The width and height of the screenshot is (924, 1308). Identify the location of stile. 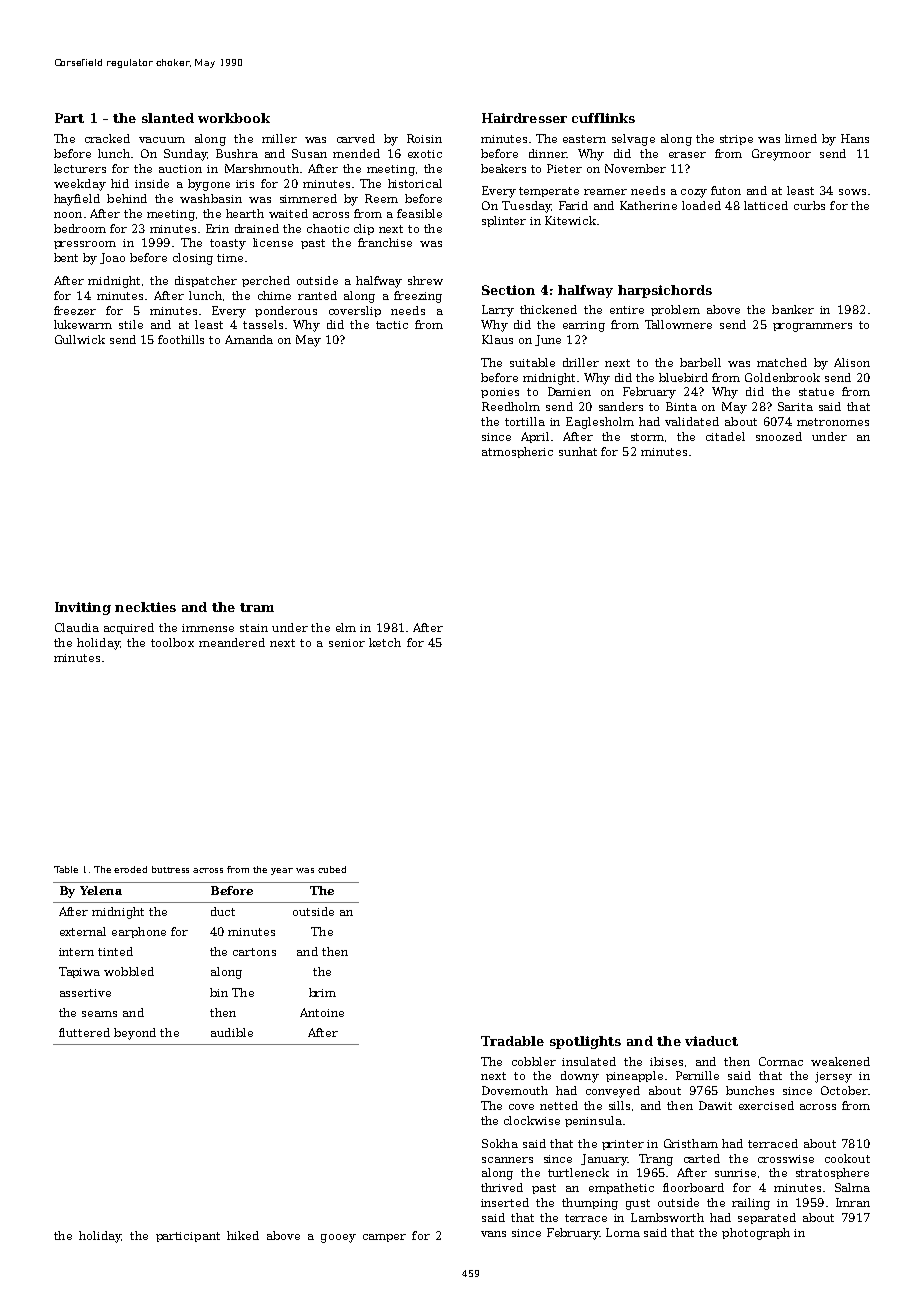
(131, 324).
